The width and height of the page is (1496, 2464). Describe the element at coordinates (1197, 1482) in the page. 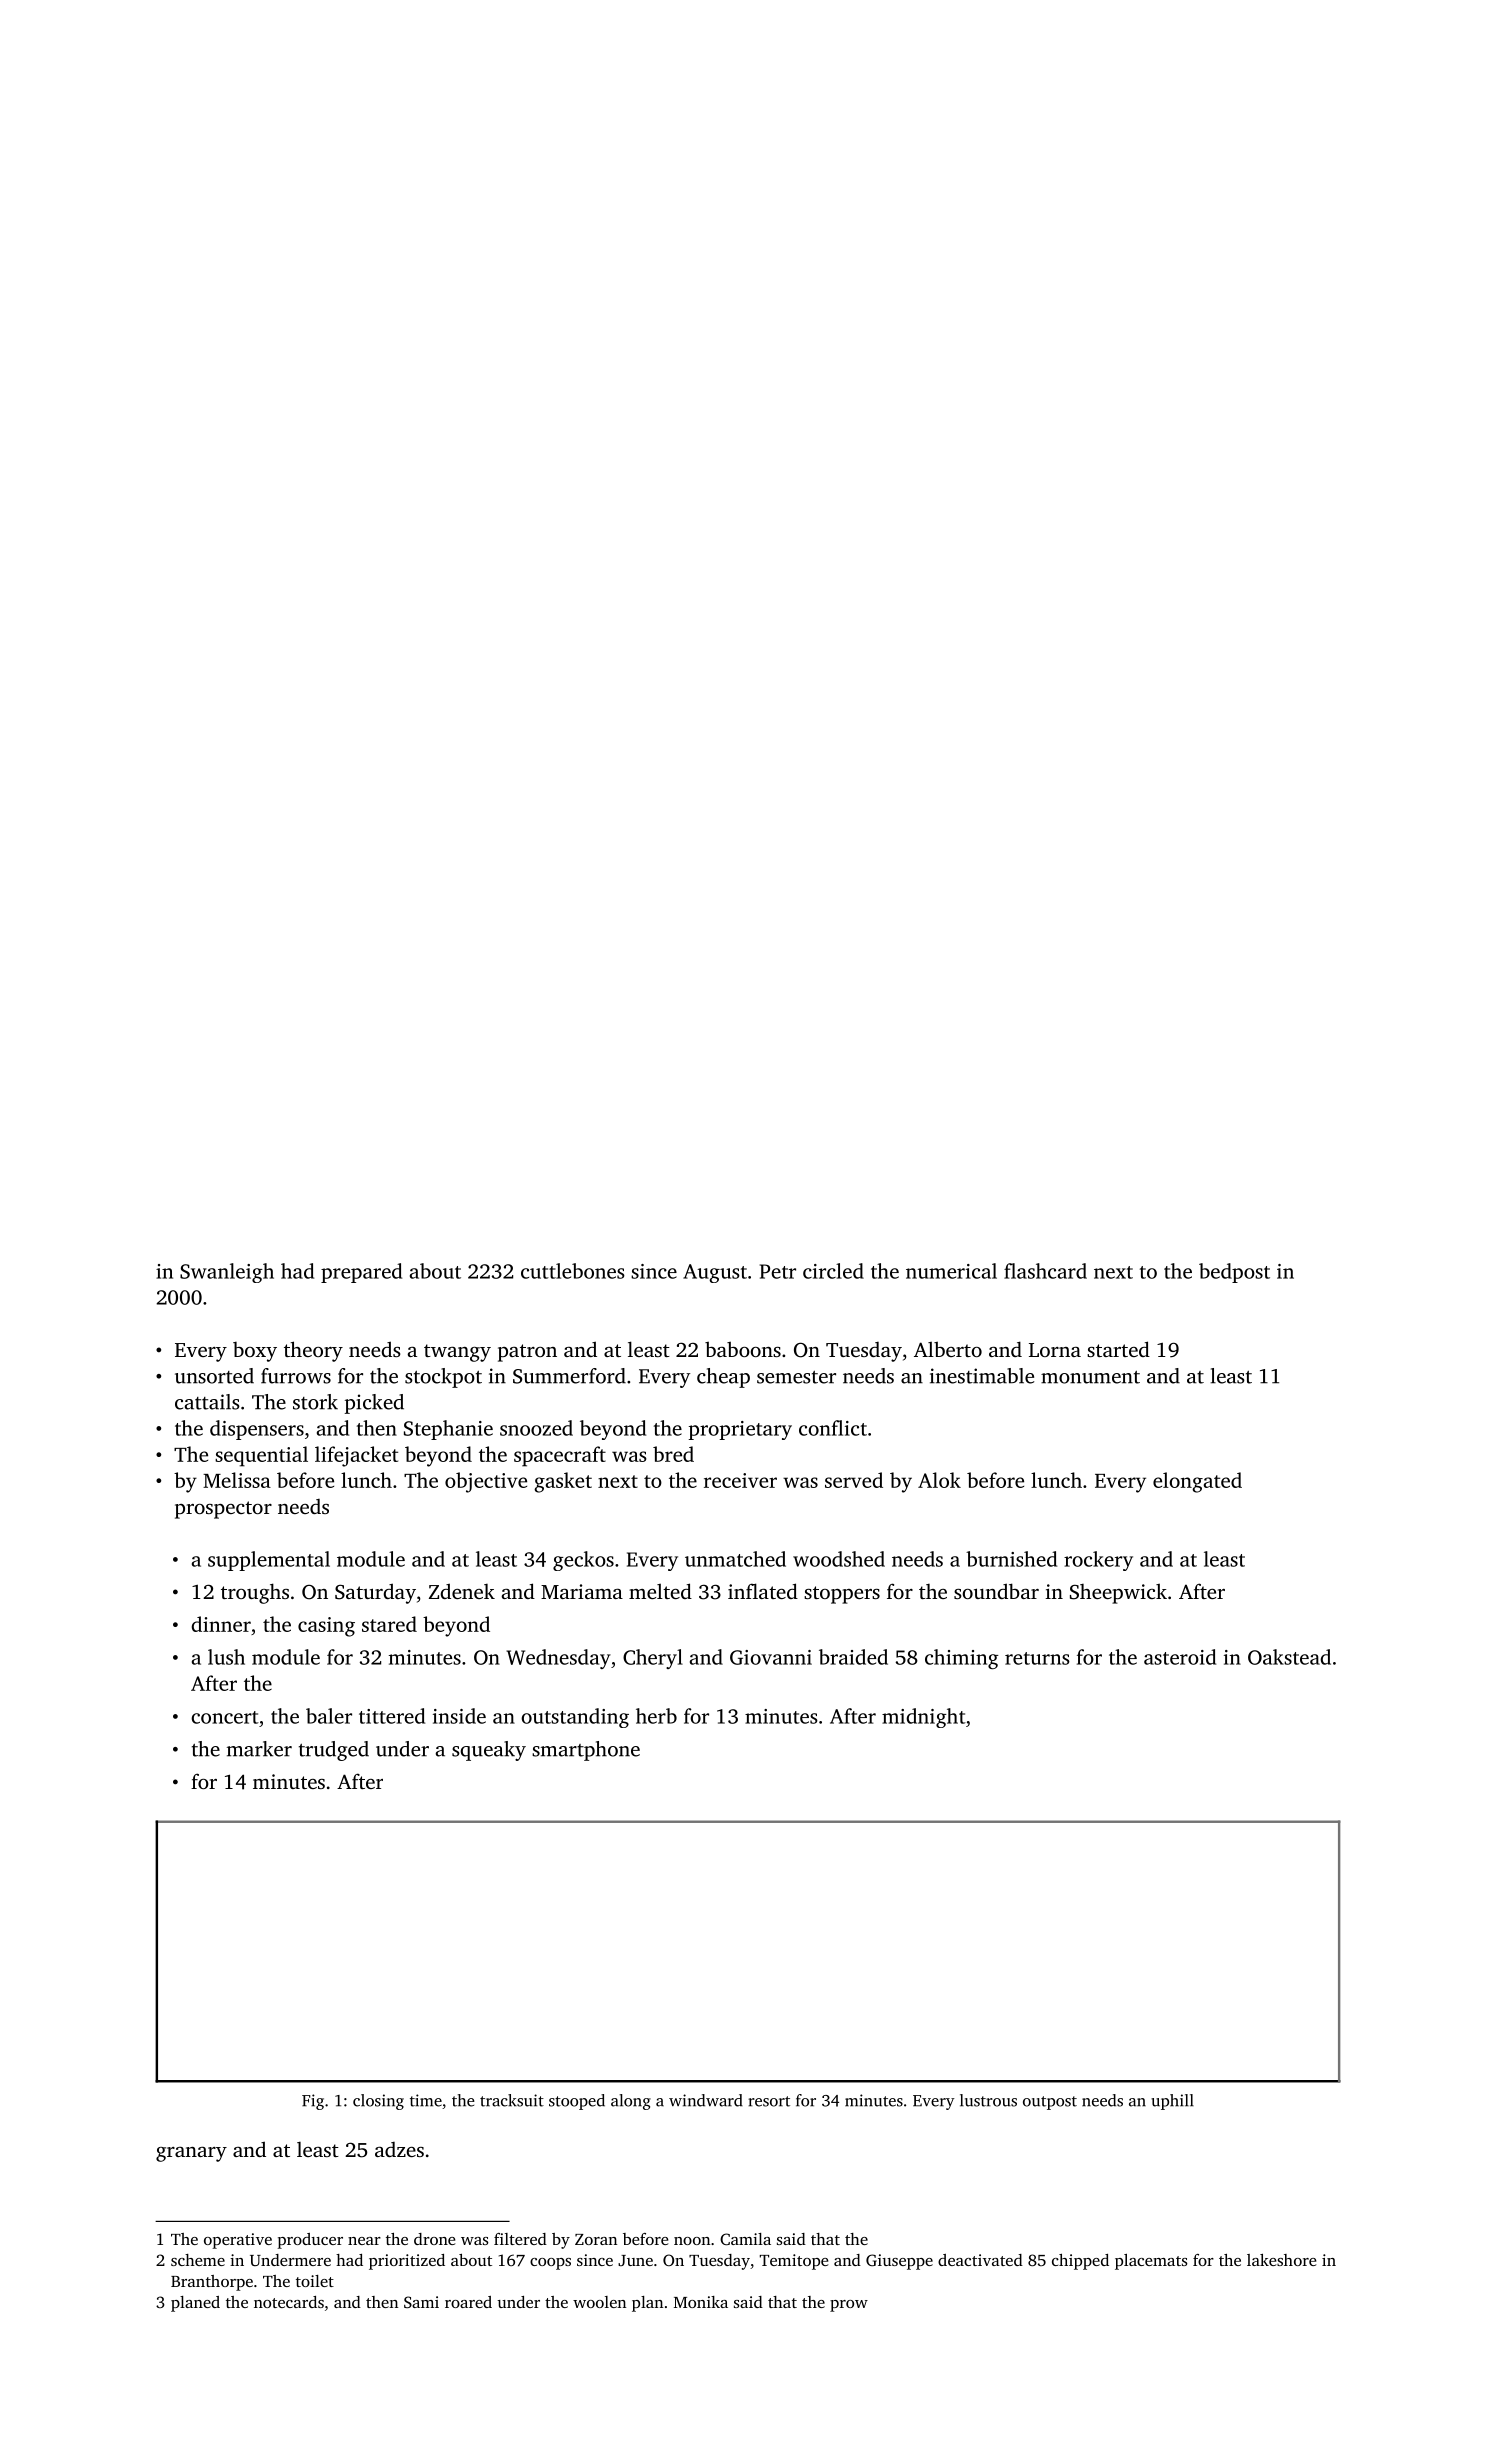

I see `elongated` at that location.
